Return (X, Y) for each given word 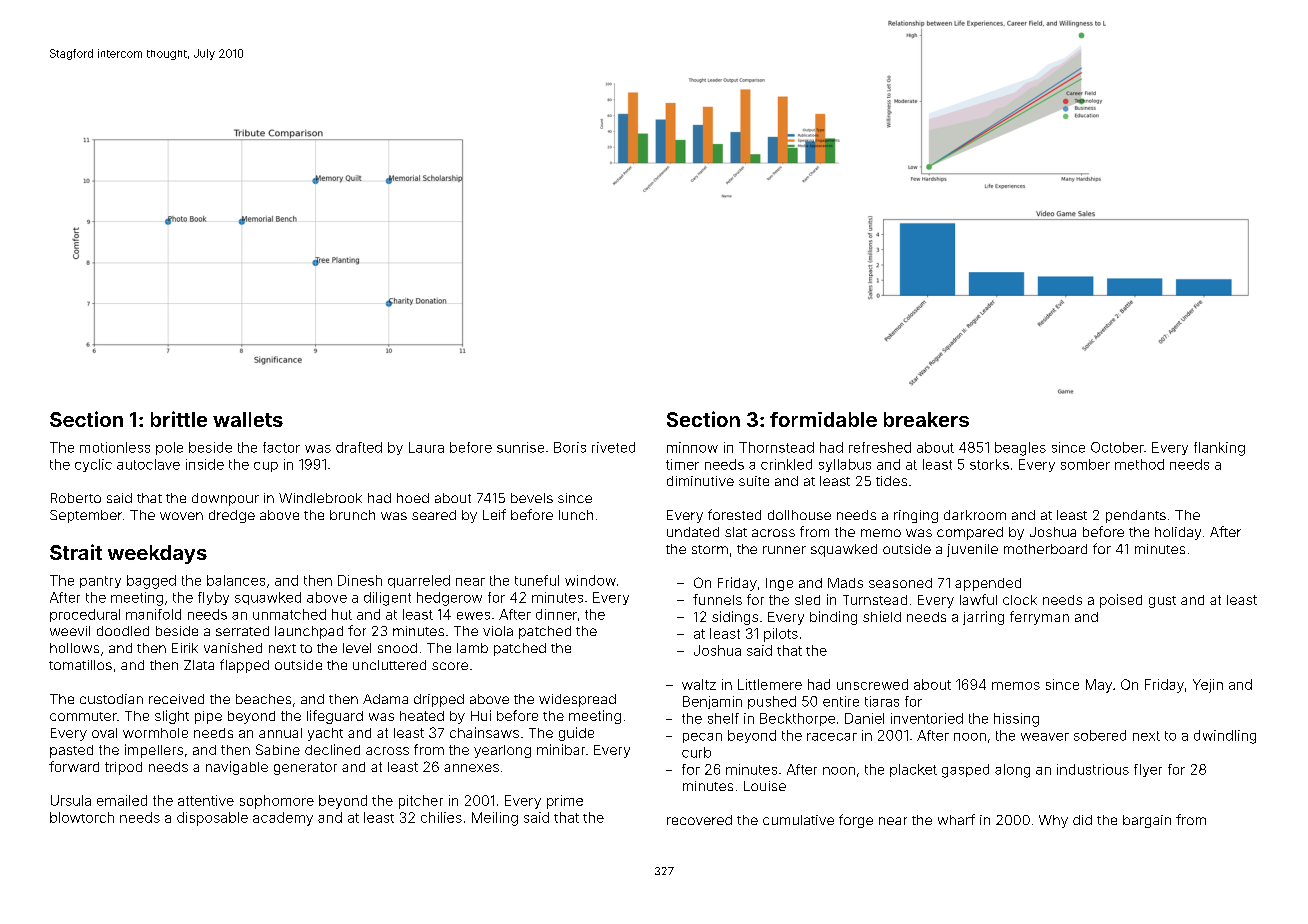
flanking (1219, 449)
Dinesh (360, 580)
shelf (723, 718)
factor (281, 447)
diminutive (700, 481)
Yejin (1208, 686)
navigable (237, 768)
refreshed (880, 447)
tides (891, 481)
